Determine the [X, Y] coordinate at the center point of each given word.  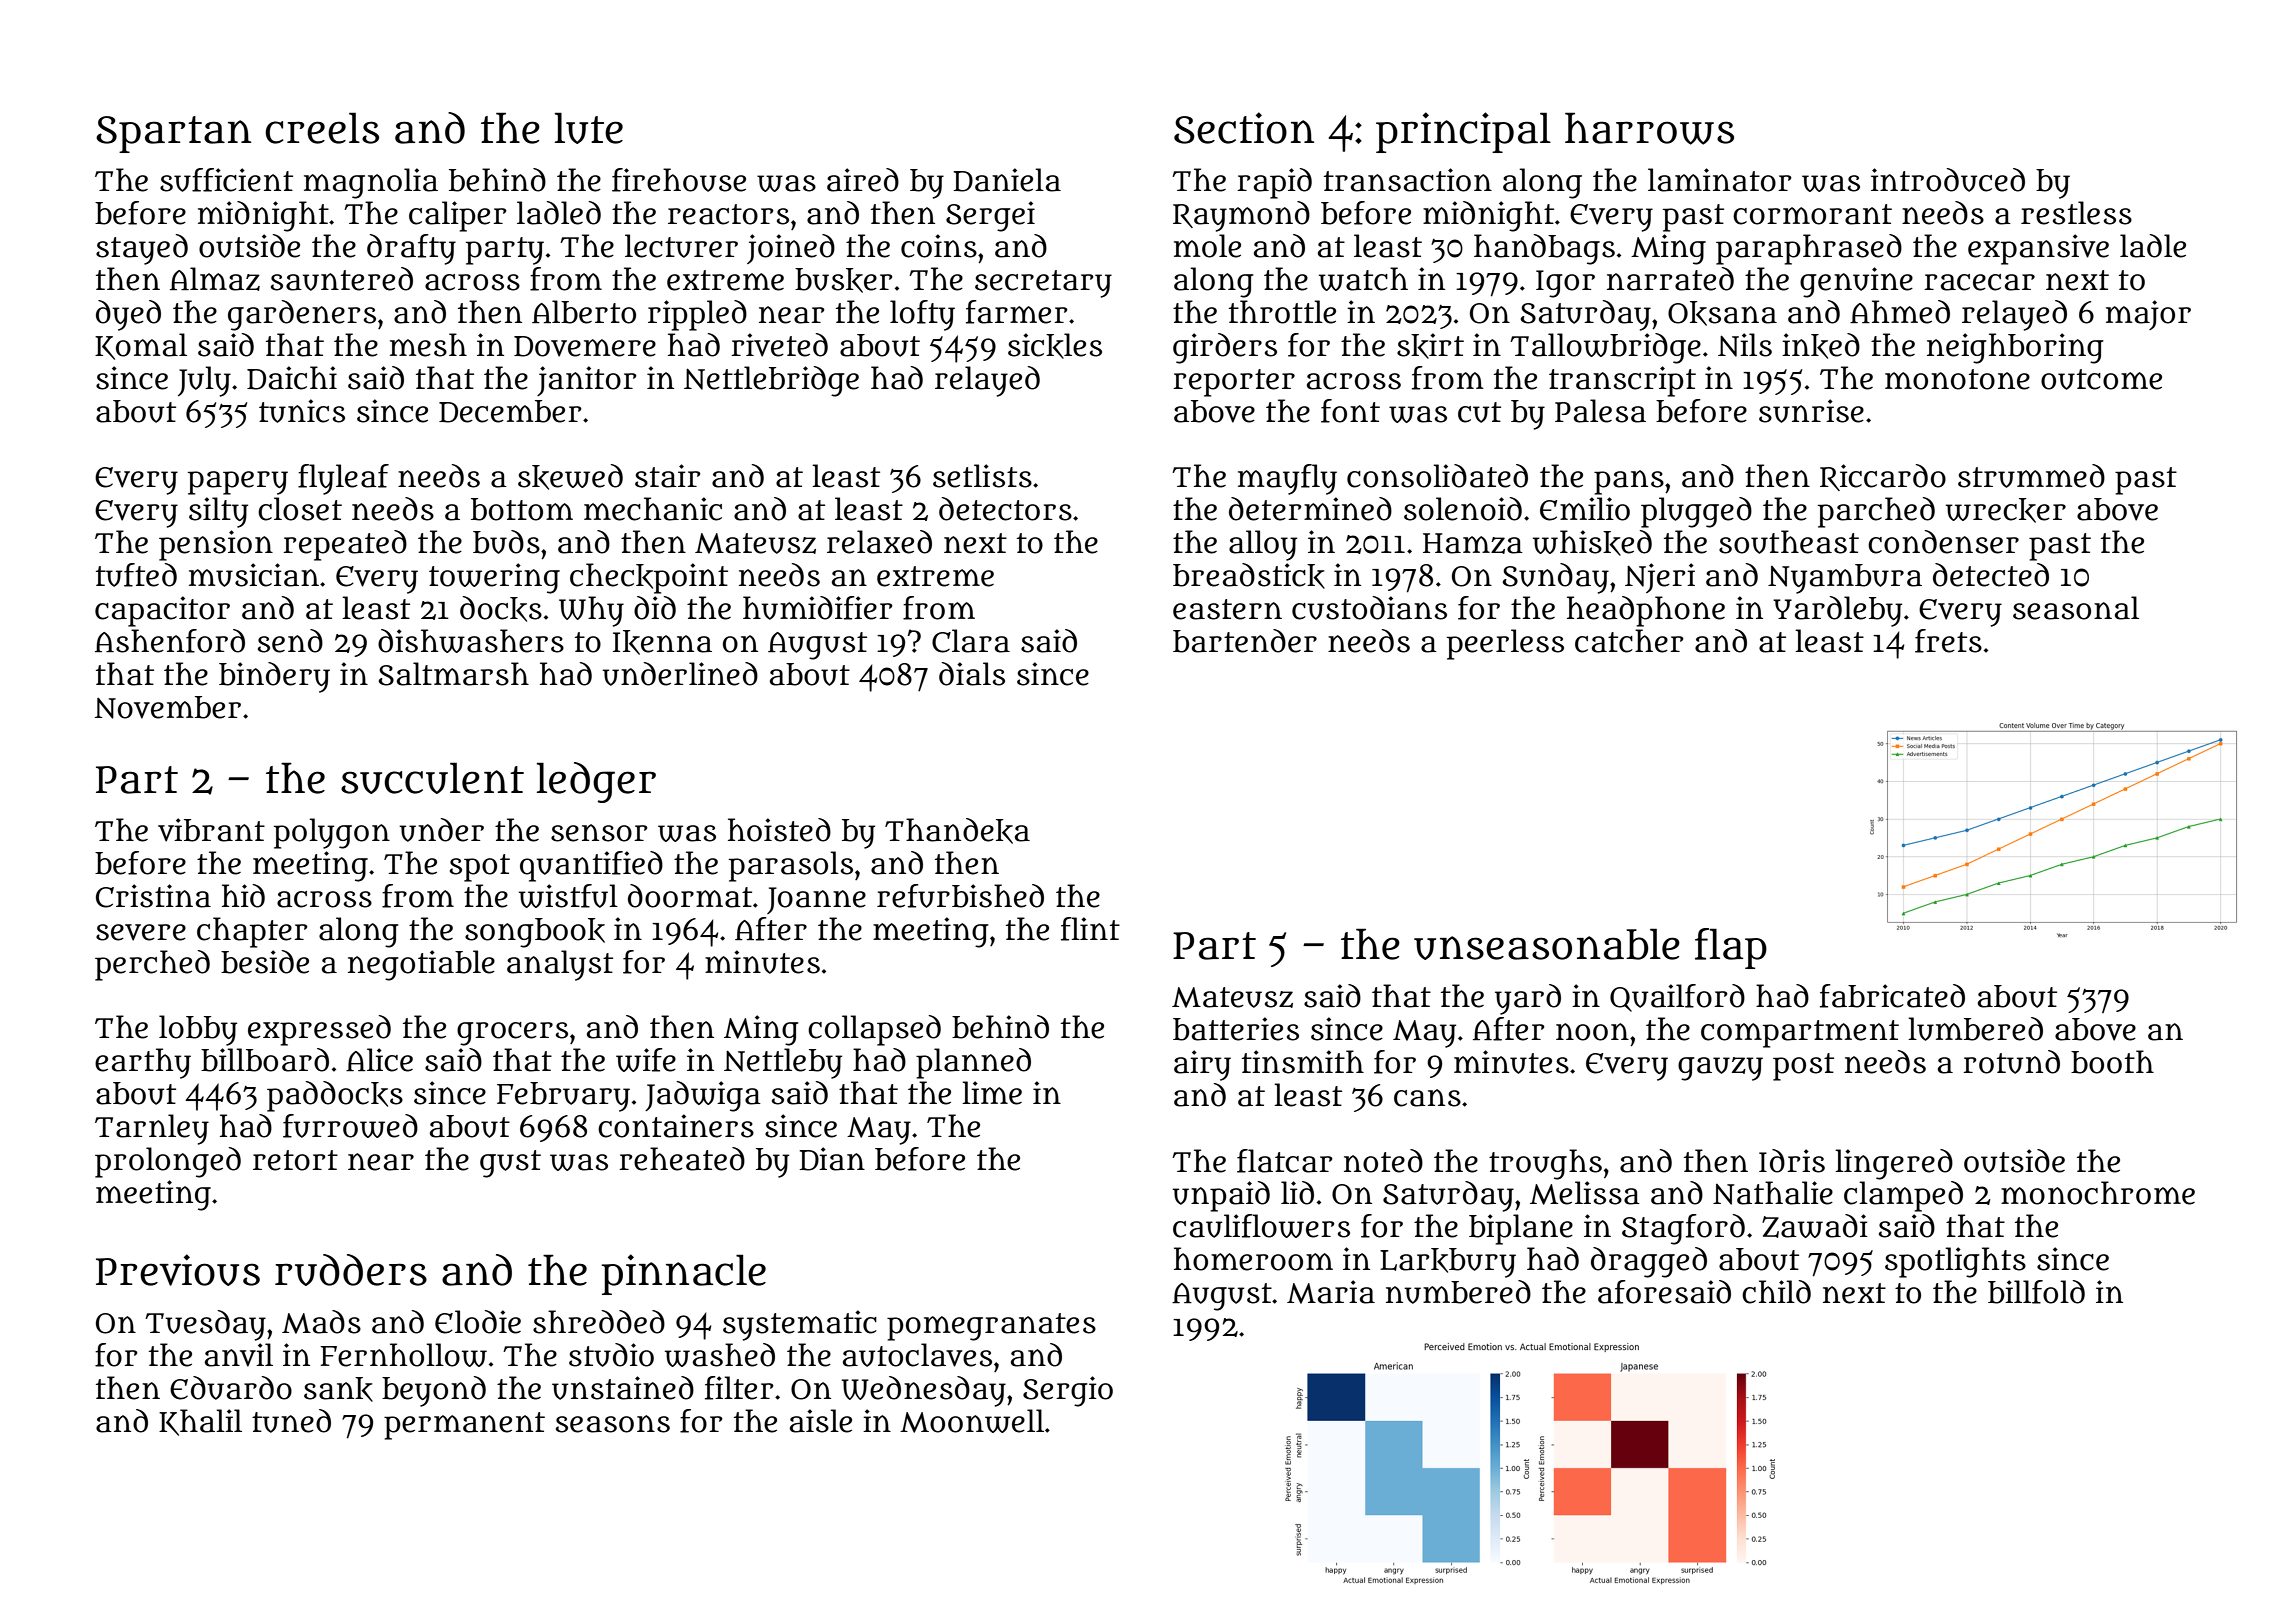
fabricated [1892, 996]
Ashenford [170, 641]
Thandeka [957, 831]
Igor [1565, 284]
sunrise [1811, 411]
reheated [682, 1159]
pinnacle [683, 1274]
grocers [512, 1034]
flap [1731, 948]
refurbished [960, 896]
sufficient [226, 180]
